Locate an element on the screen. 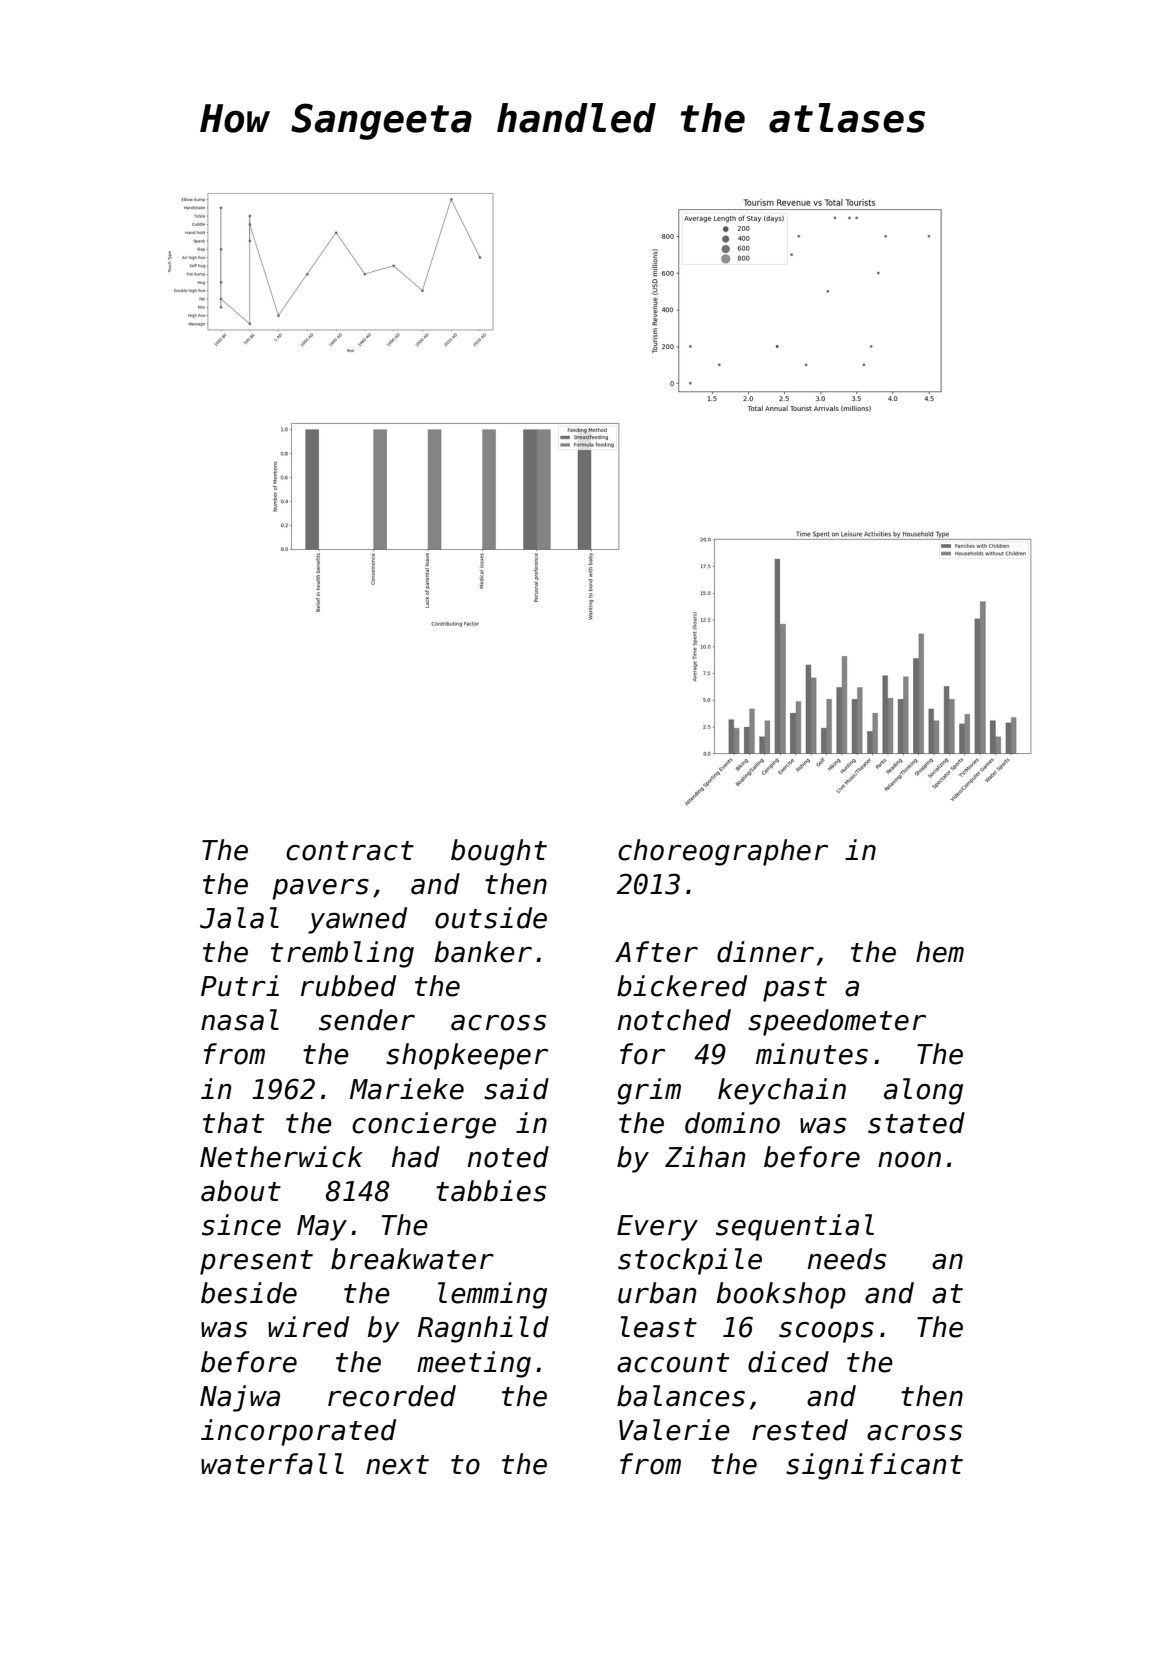 The width and height of the screenshot is (1165, 1654). domino is located at coordinates (732, 1123).
